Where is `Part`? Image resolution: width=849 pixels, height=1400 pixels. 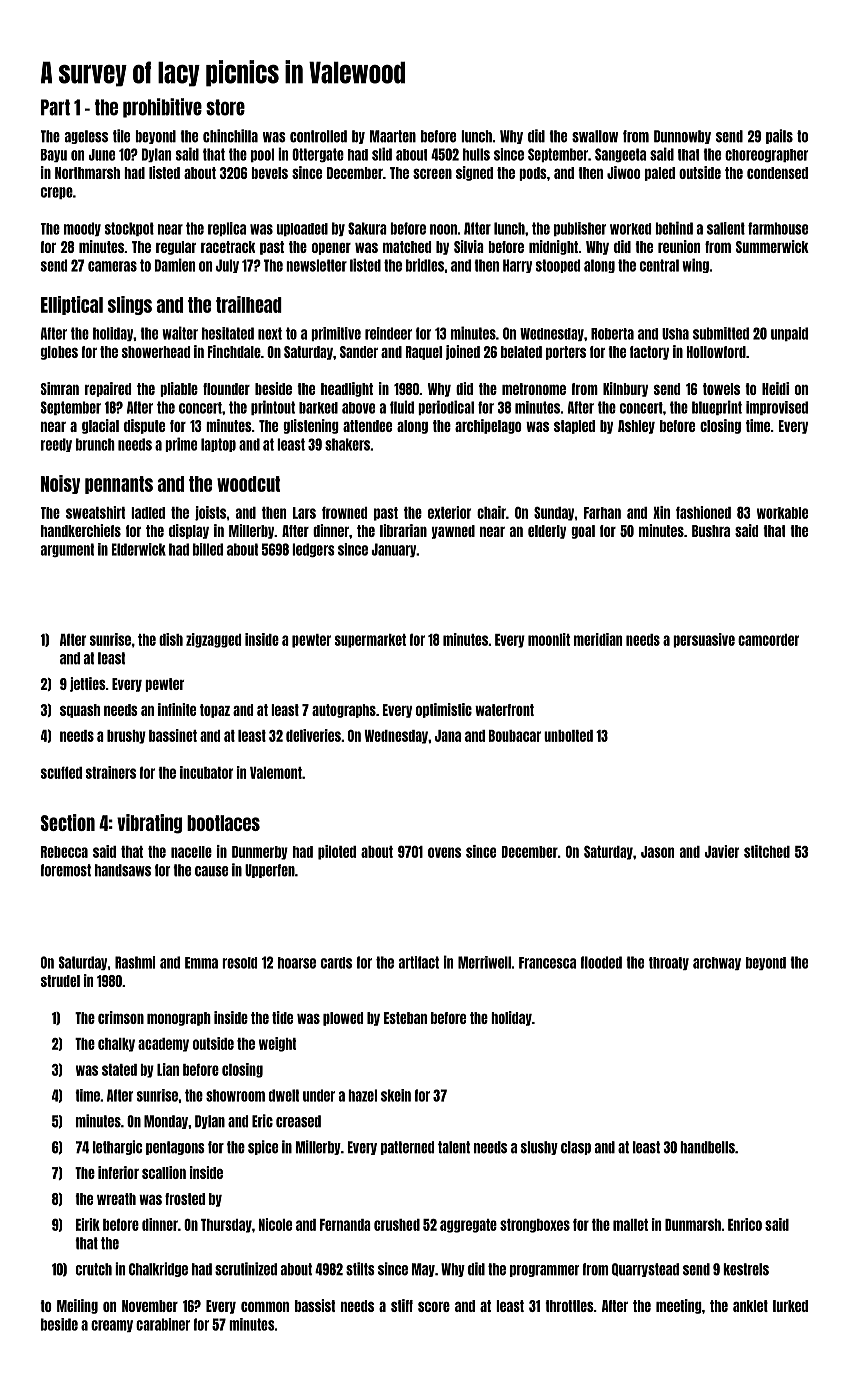
Part is located at coordinates (55, 107).
